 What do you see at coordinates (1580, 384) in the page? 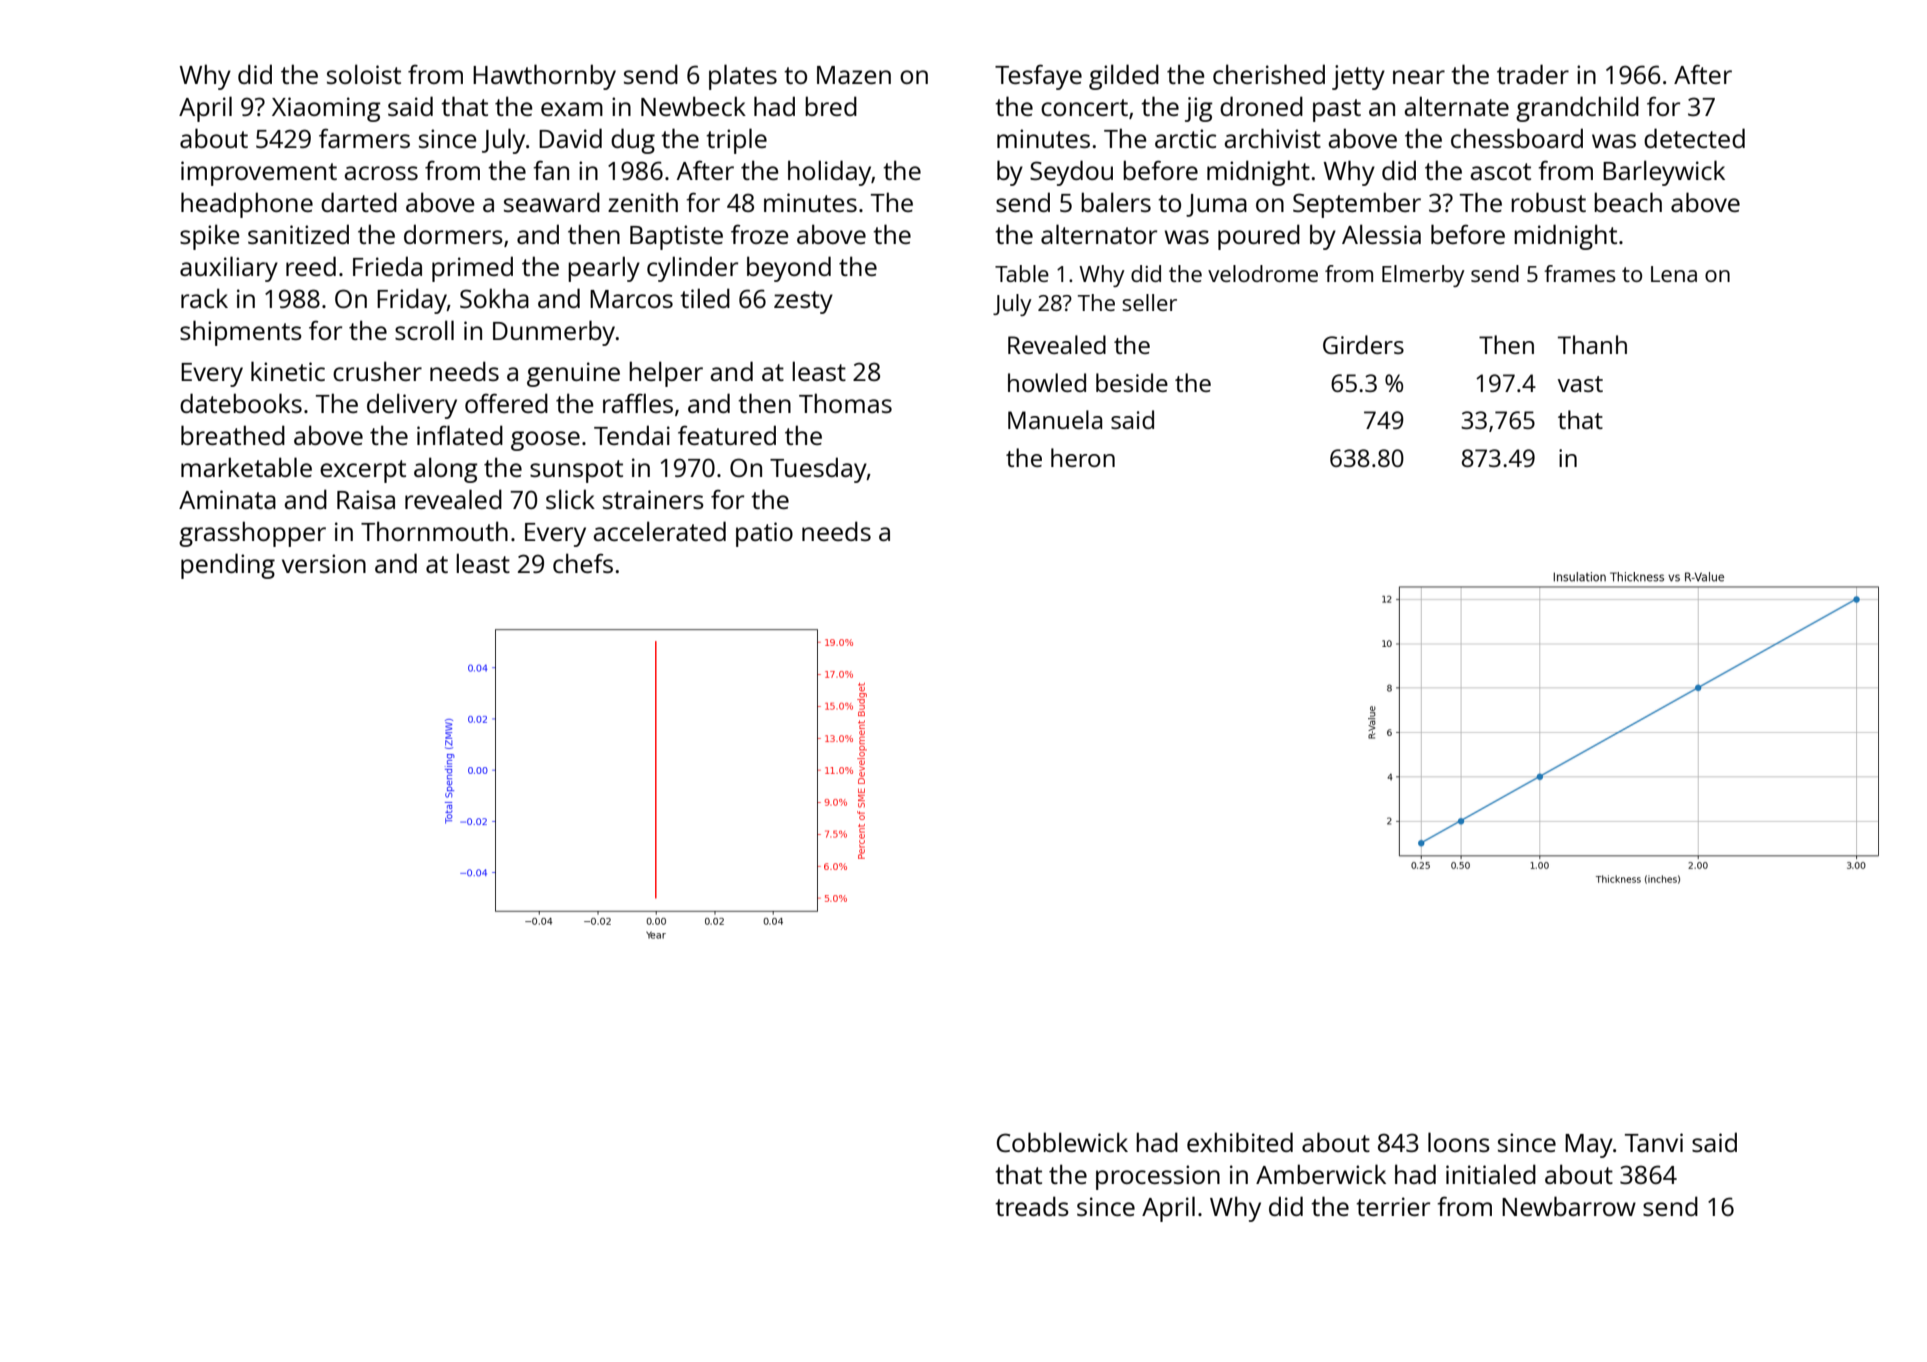
I see `vast` at bounding box center [1580, 384].
